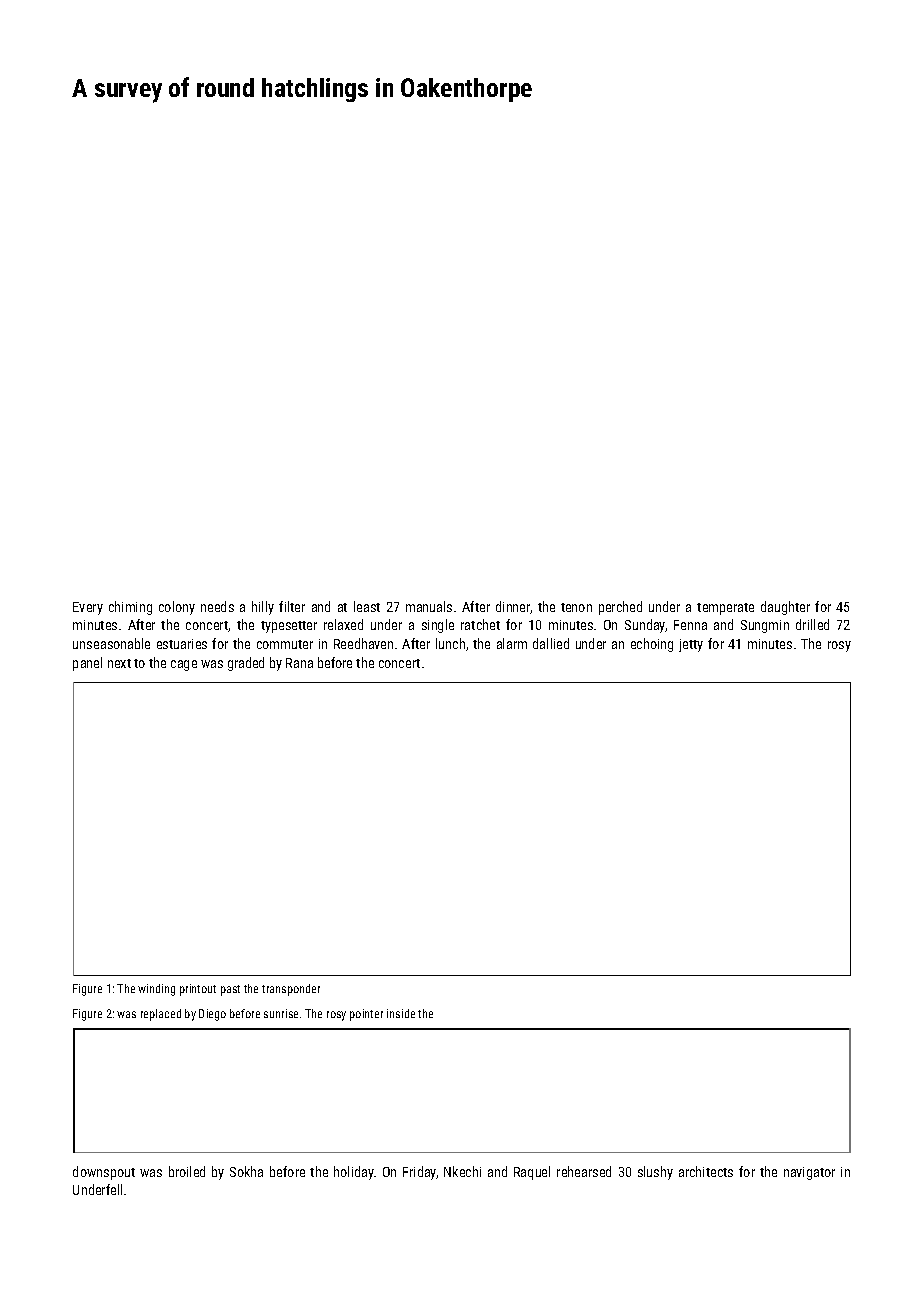  Describe the element at coordinates (354, 1173) in the page. I see `holiday` at that location.
